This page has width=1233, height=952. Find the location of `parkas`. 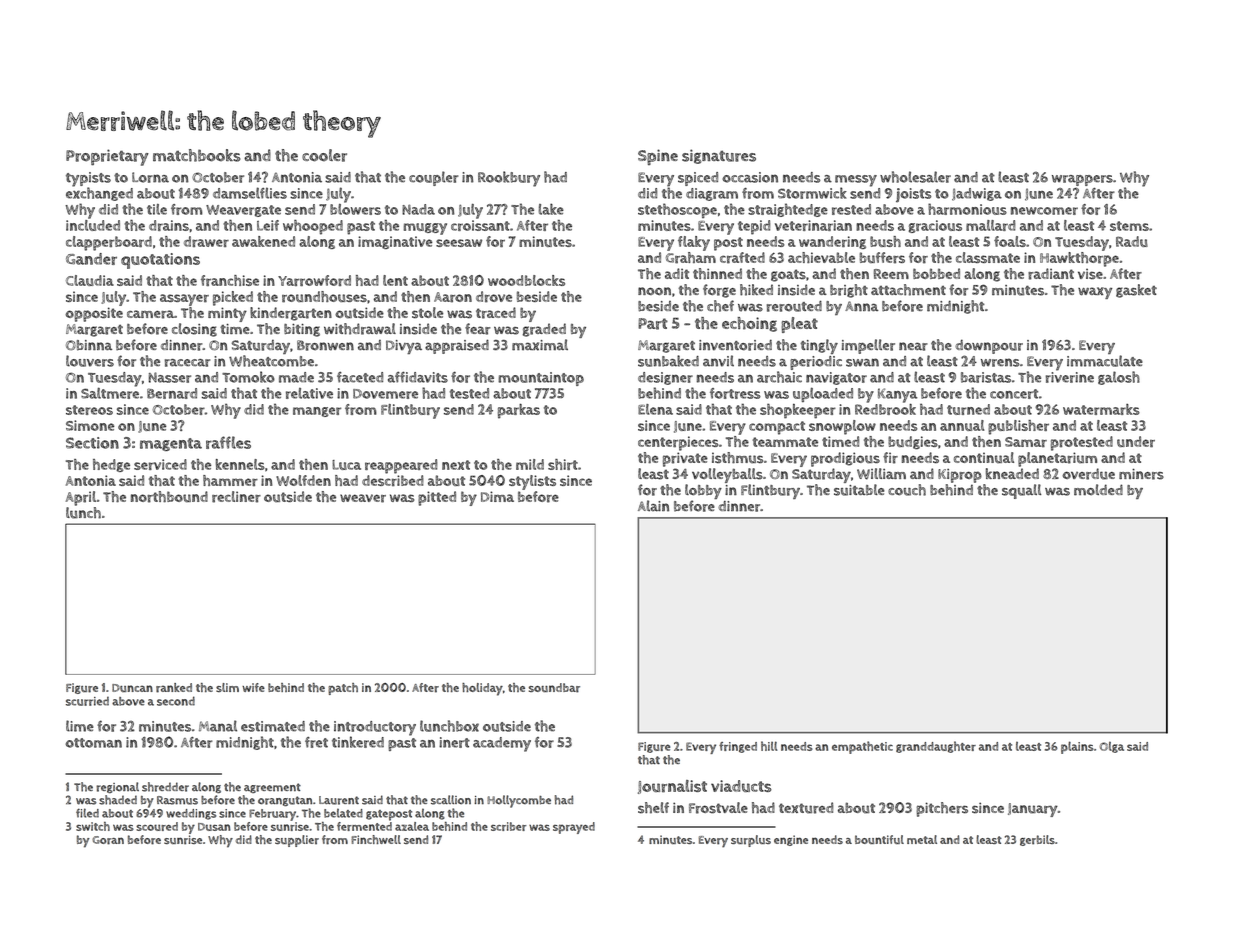

parkas is located at coordinates (519, 411).
